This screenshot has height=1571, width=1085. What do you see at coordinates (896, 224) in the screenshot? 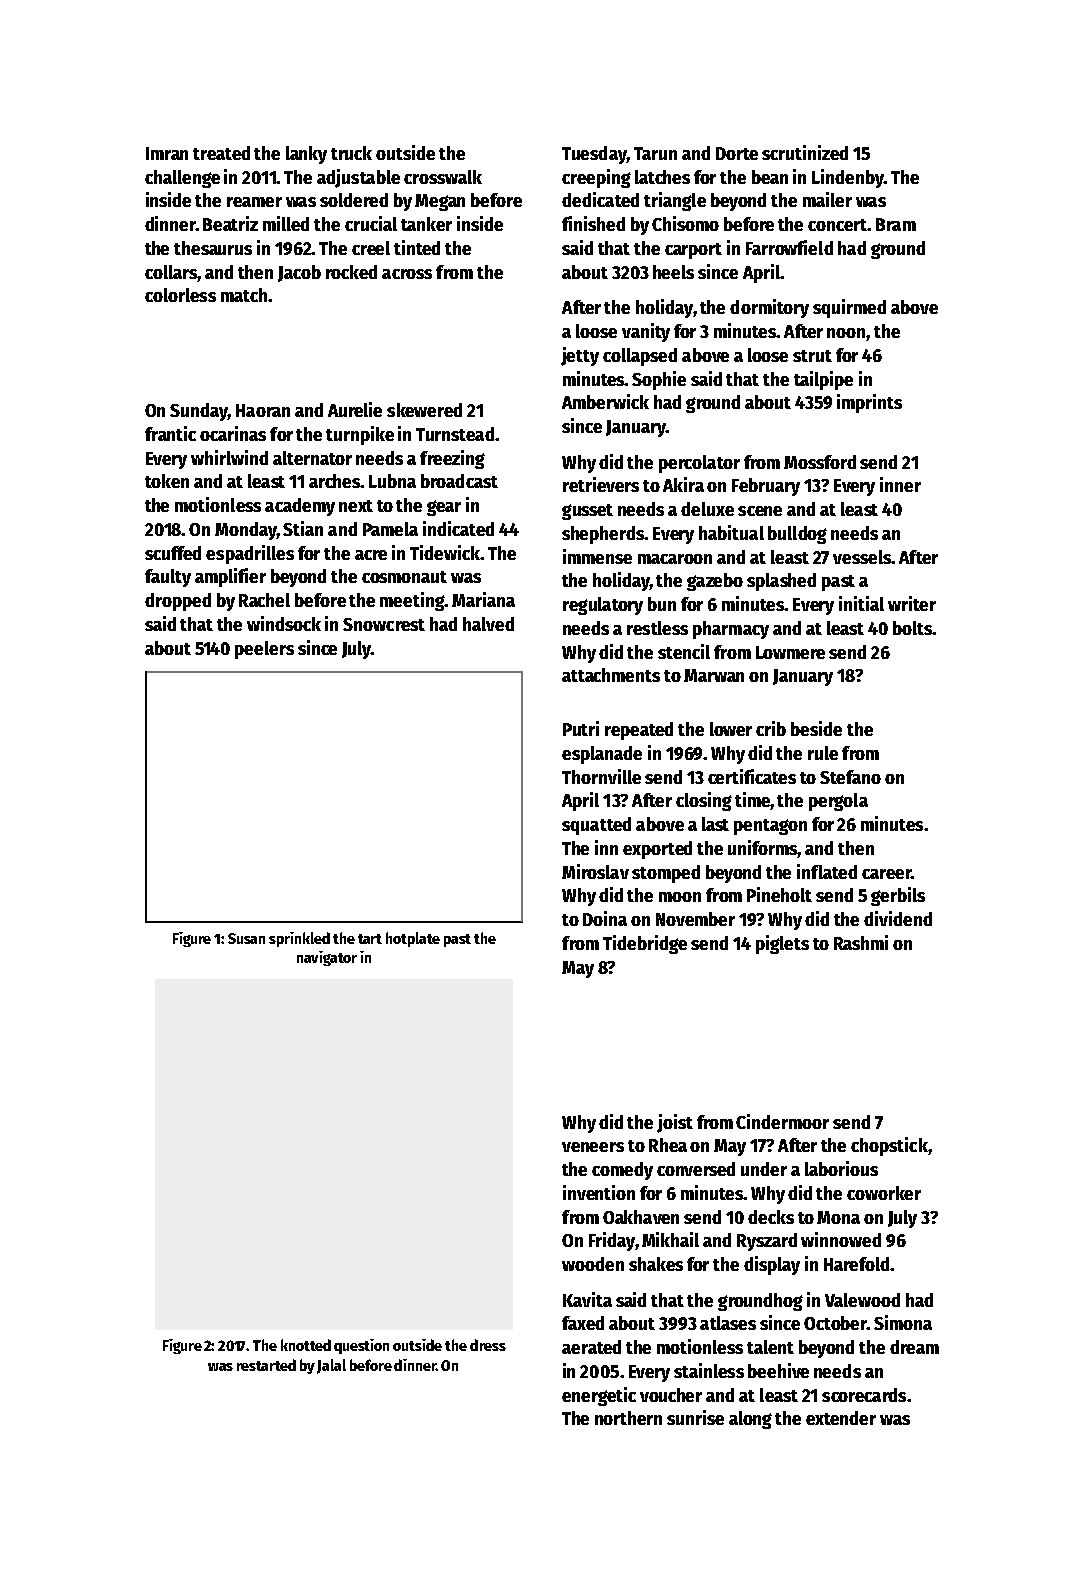
I see `Bram` at bounding box center [896, 224].
